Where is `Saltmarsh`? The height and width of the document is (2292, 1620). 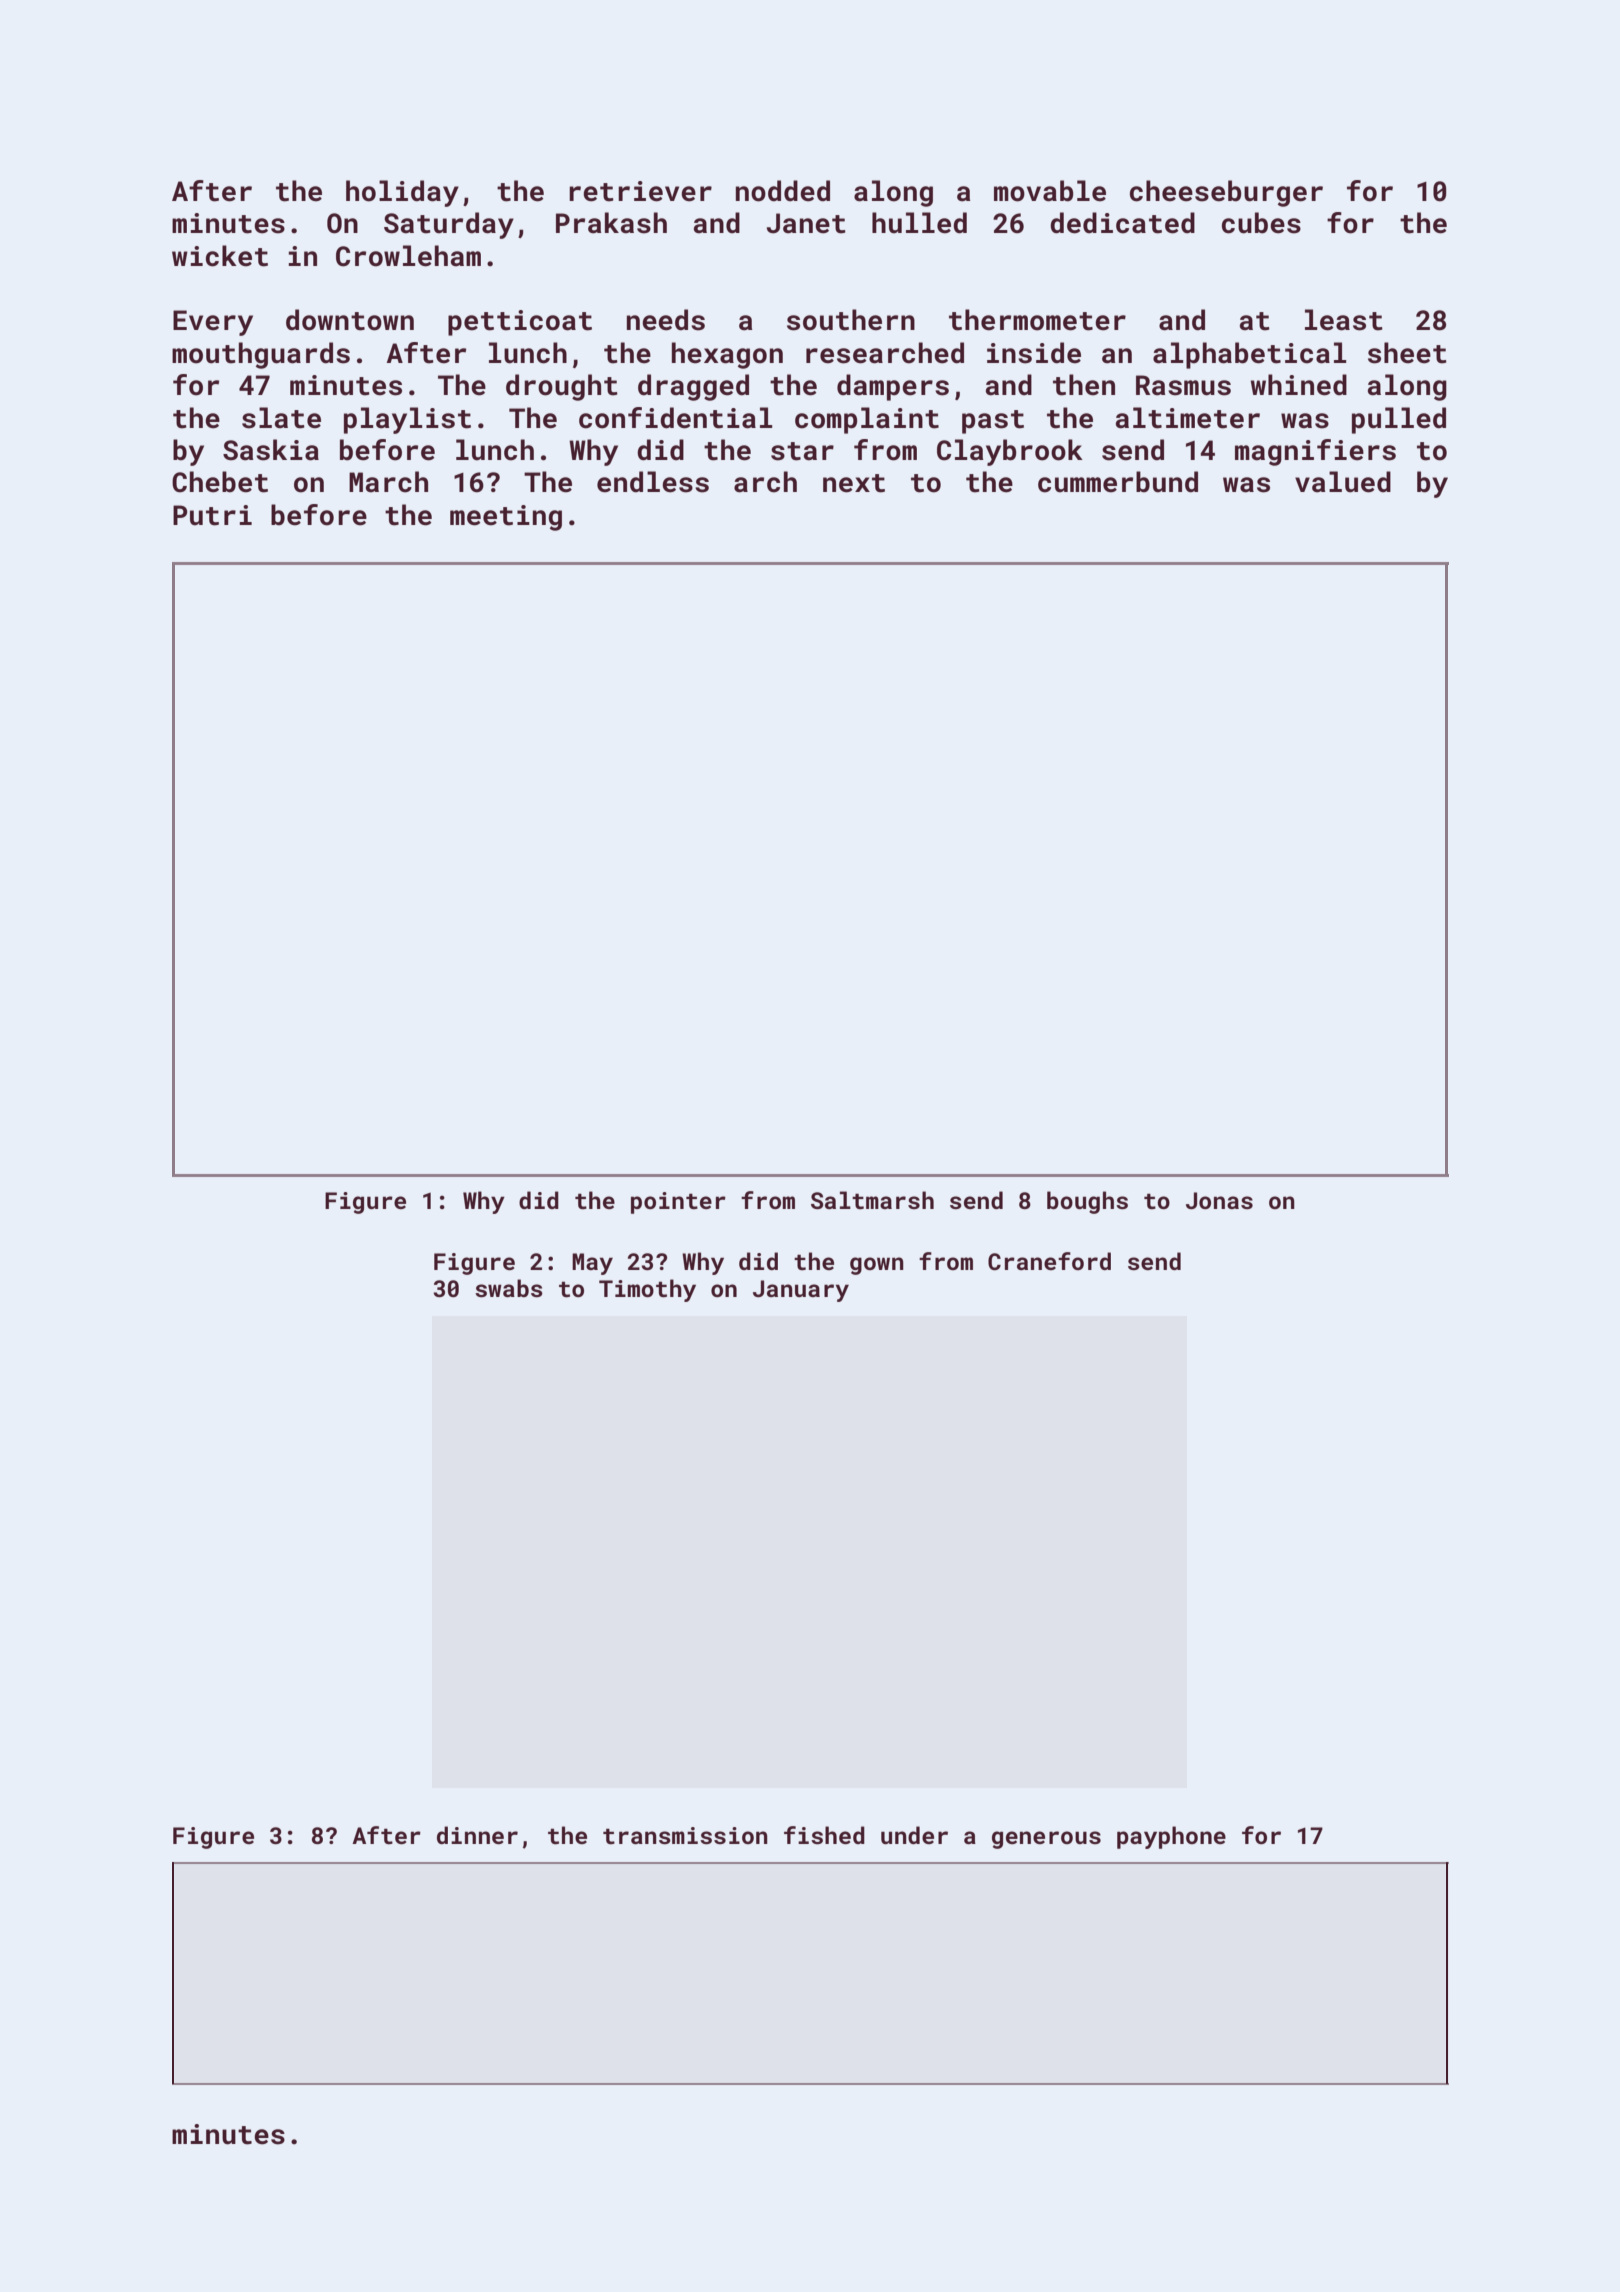 Saltmarsh is located at coordinates (872, 1200).
